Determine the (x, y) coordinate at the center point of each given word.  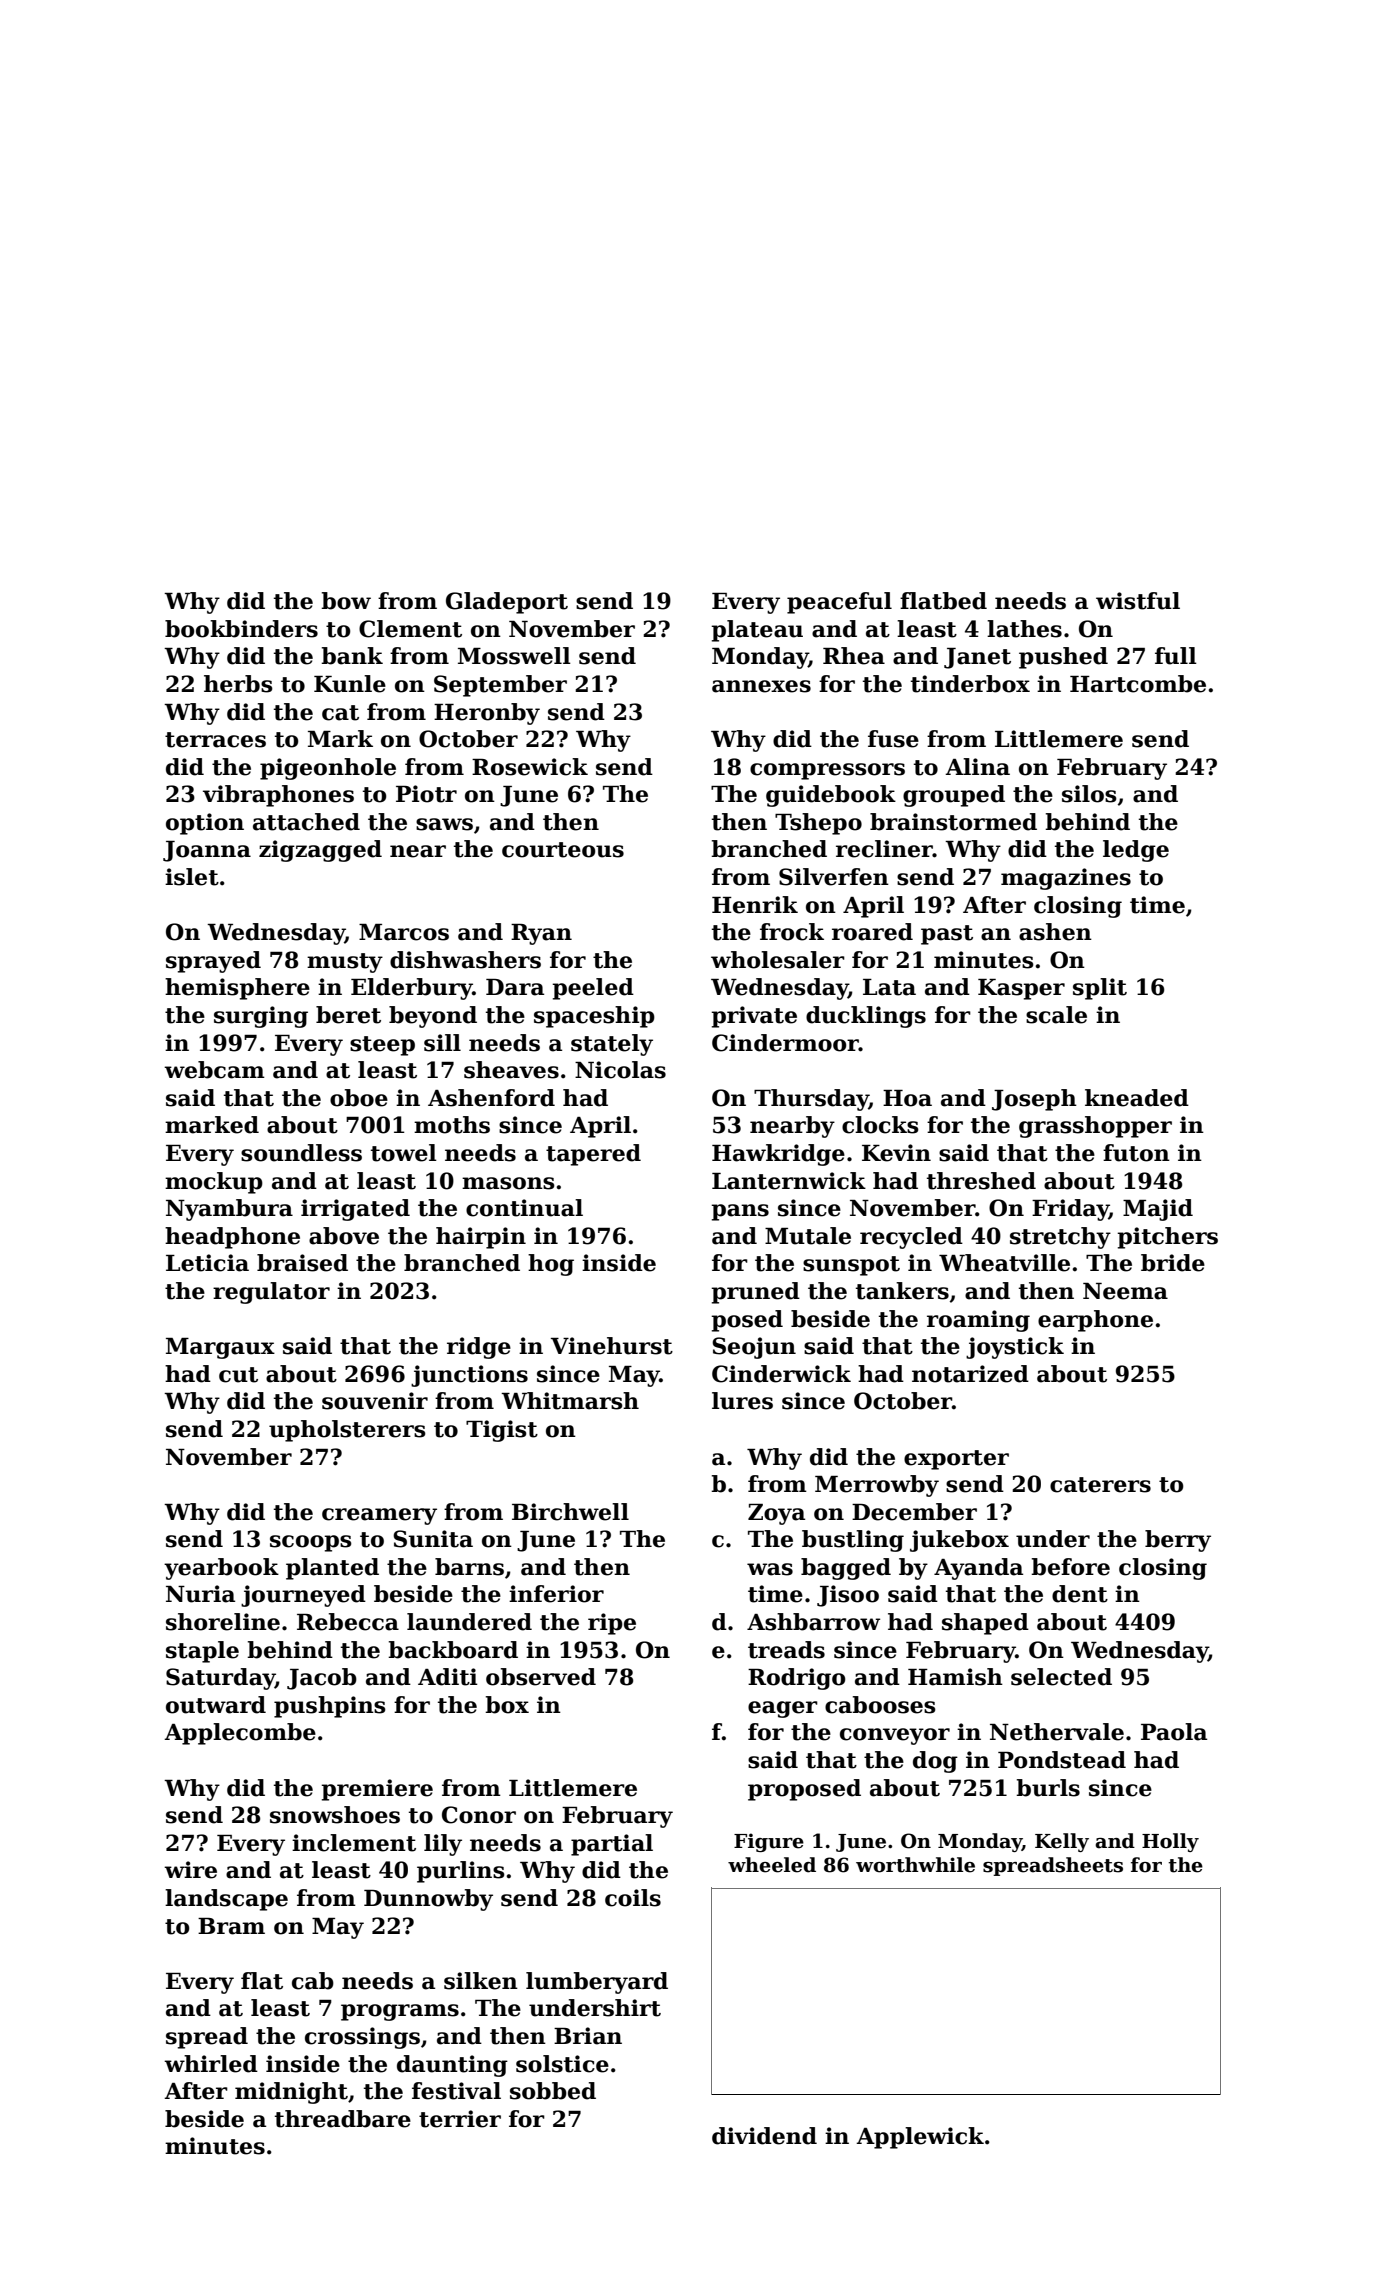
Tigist (502, 1431)
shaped (985, 1624)
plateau (757, 631)
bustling (853, 1541)
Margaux (220, 1348)
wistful (1138, 601)
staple (202, 1652)
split (1100, 989)
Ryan (541, 934)
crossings (362, 2038)
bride (1173, 1263)
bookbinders (241, 629)
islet (192, 877)
